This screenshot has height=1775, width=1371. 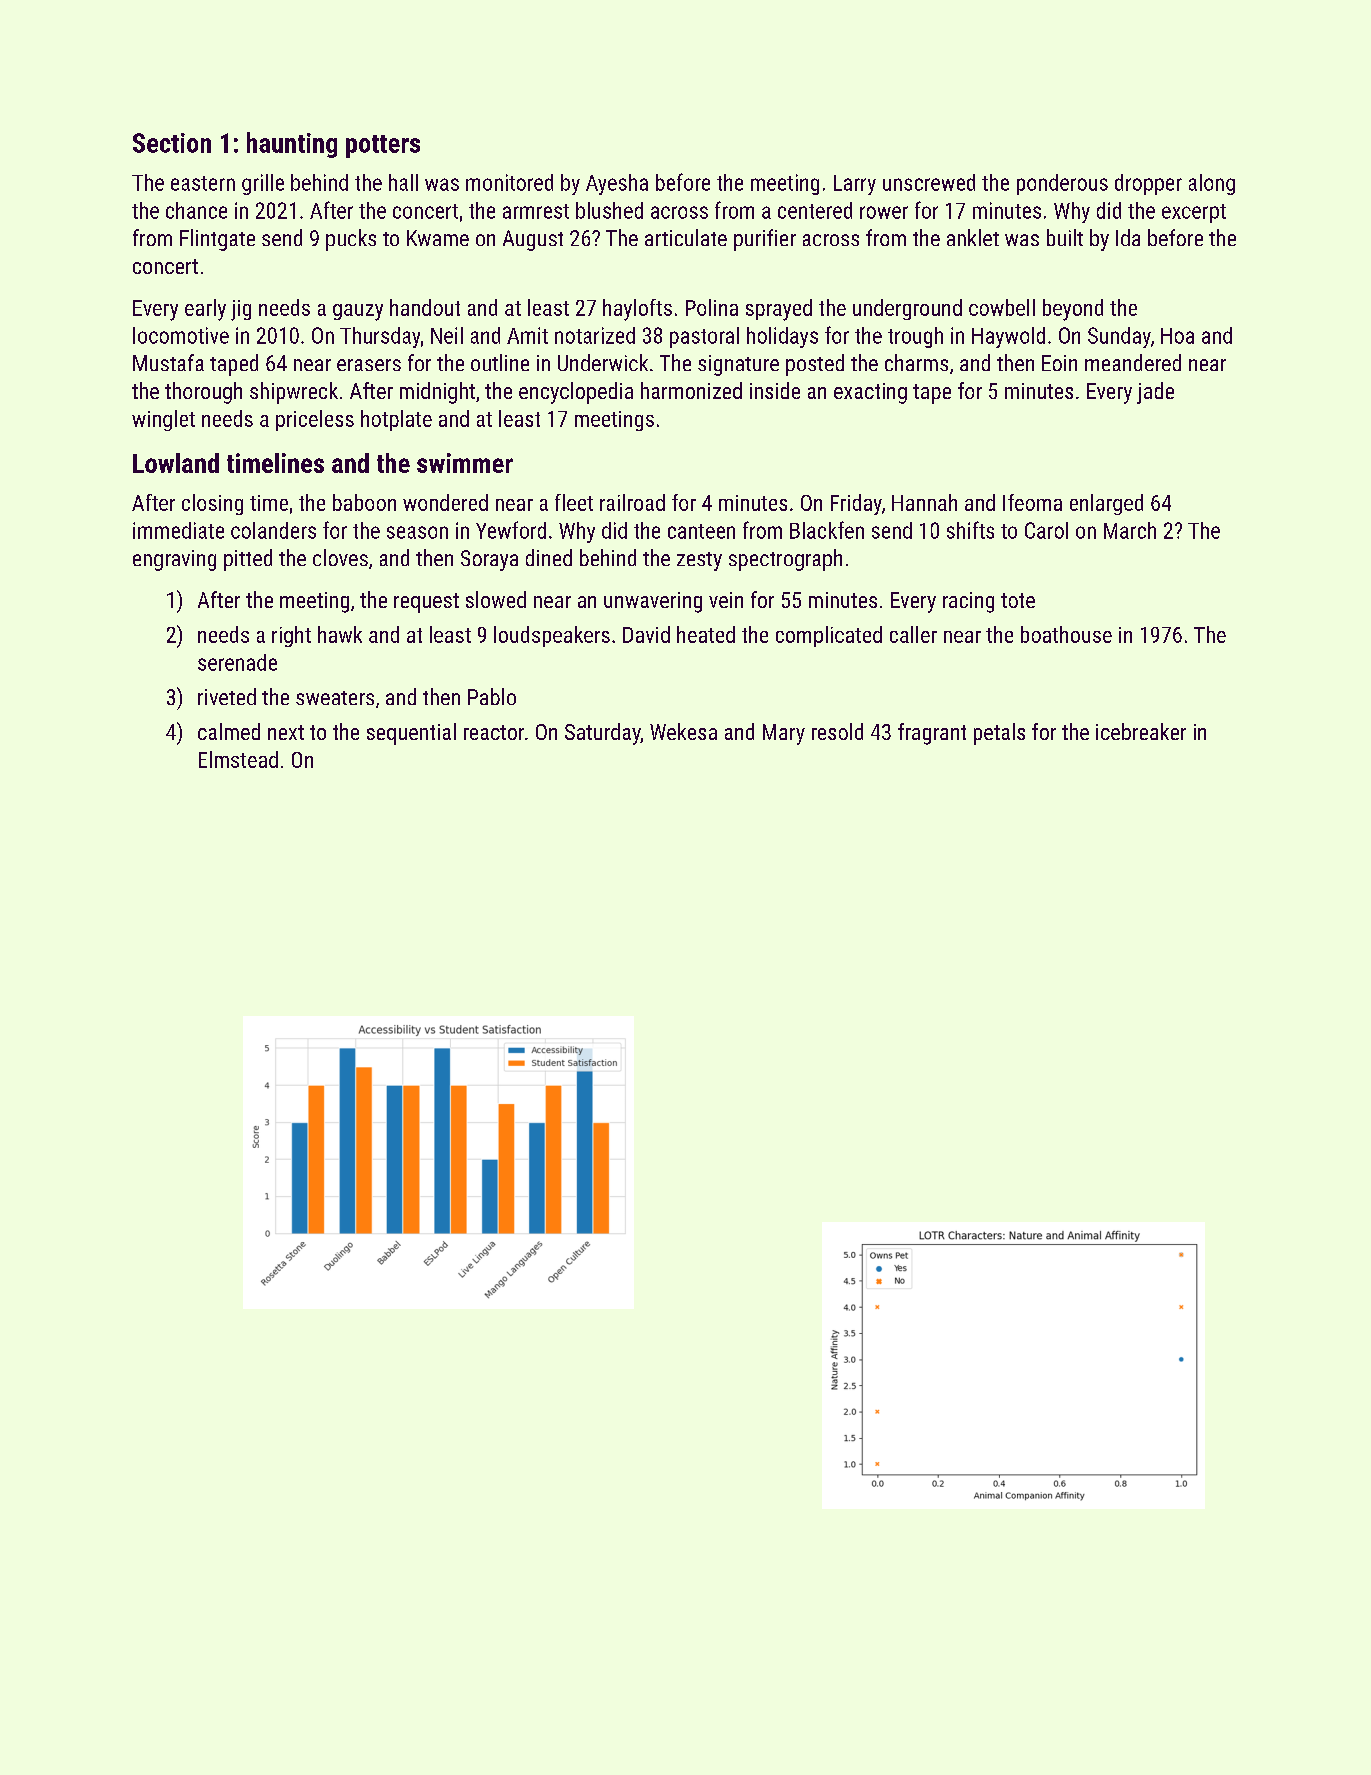 What do you see at coordinates (1018, 600) in the screenshot?
I see `tote` at bounding box center [1018, 600].
